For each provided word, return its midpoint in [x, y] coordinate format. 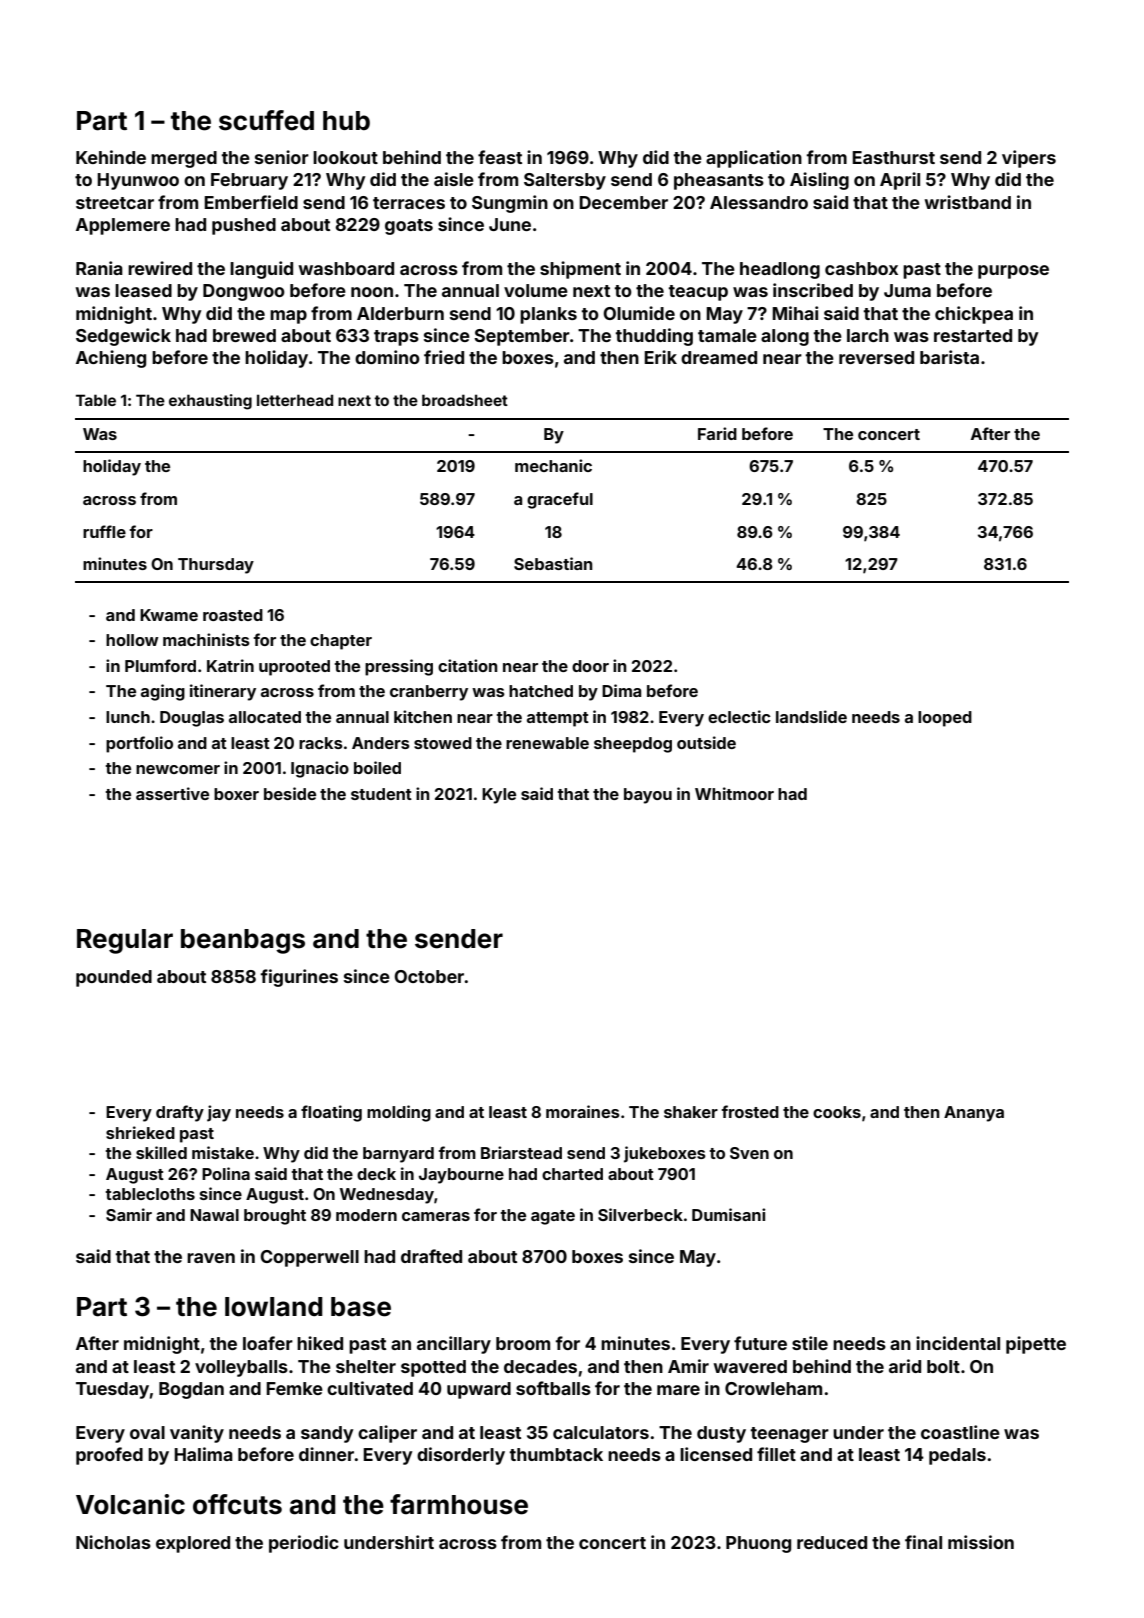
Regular [125, 941]
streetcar [115, 203]
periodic [304, 1544]
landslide [811, 716]
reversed [876, 357]
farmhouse [459, 1504]
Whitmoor [734, 793]
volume [536, 290]
